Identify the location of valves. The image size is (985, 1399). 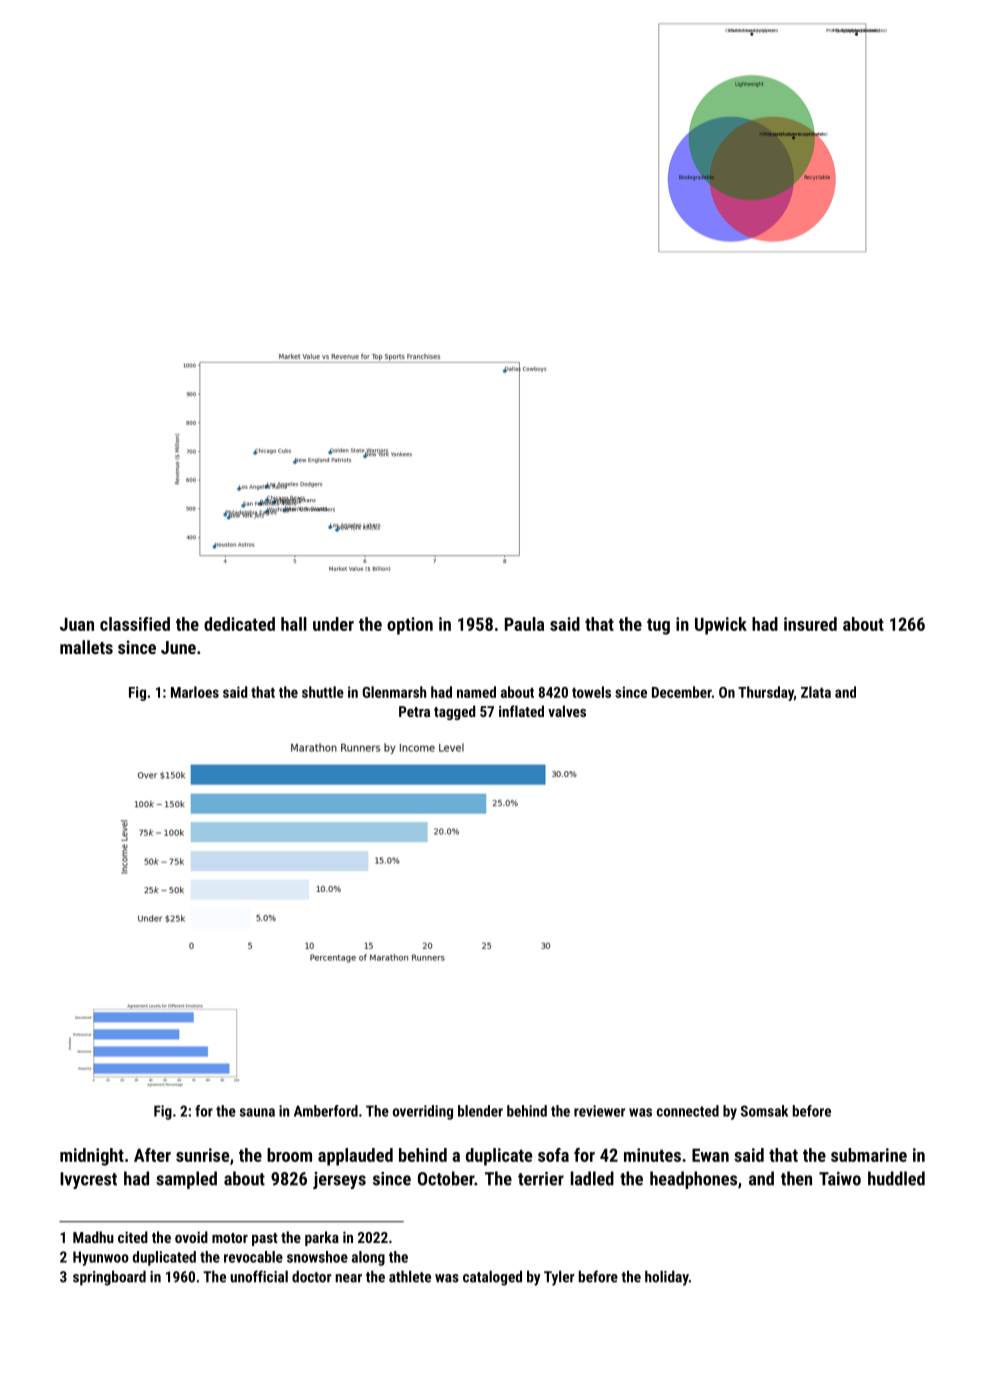
(567, 711).
